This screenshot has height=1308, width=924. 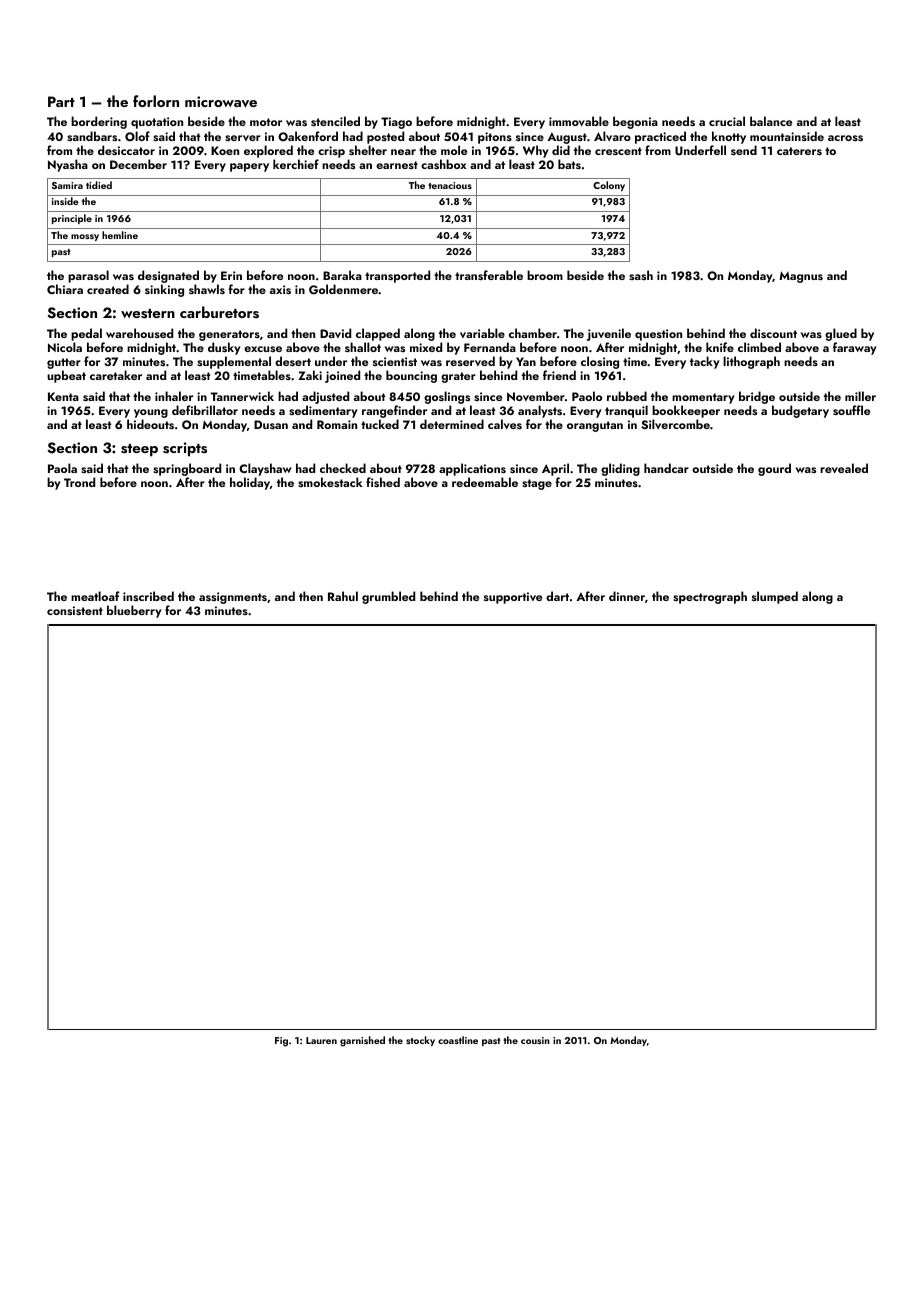 What do you see at coordinates (335, 121) in the screenshot?
I see `stenciled` at bounding box center [335, 121].
